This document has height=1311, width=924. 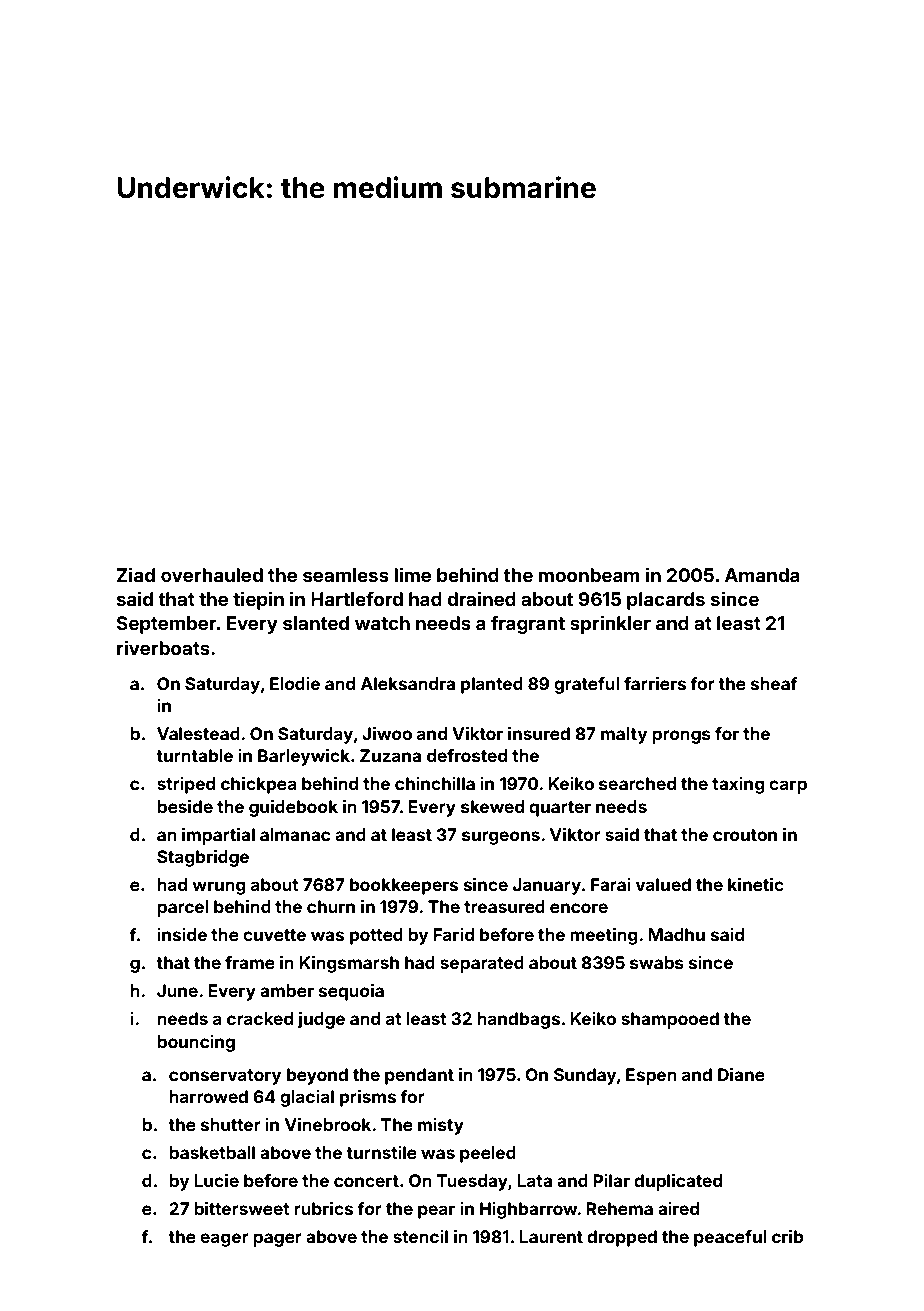 What do you see at coordinates (323, 1208) in the document?
I see `rubrics` at bounding box center [323, 1208].
